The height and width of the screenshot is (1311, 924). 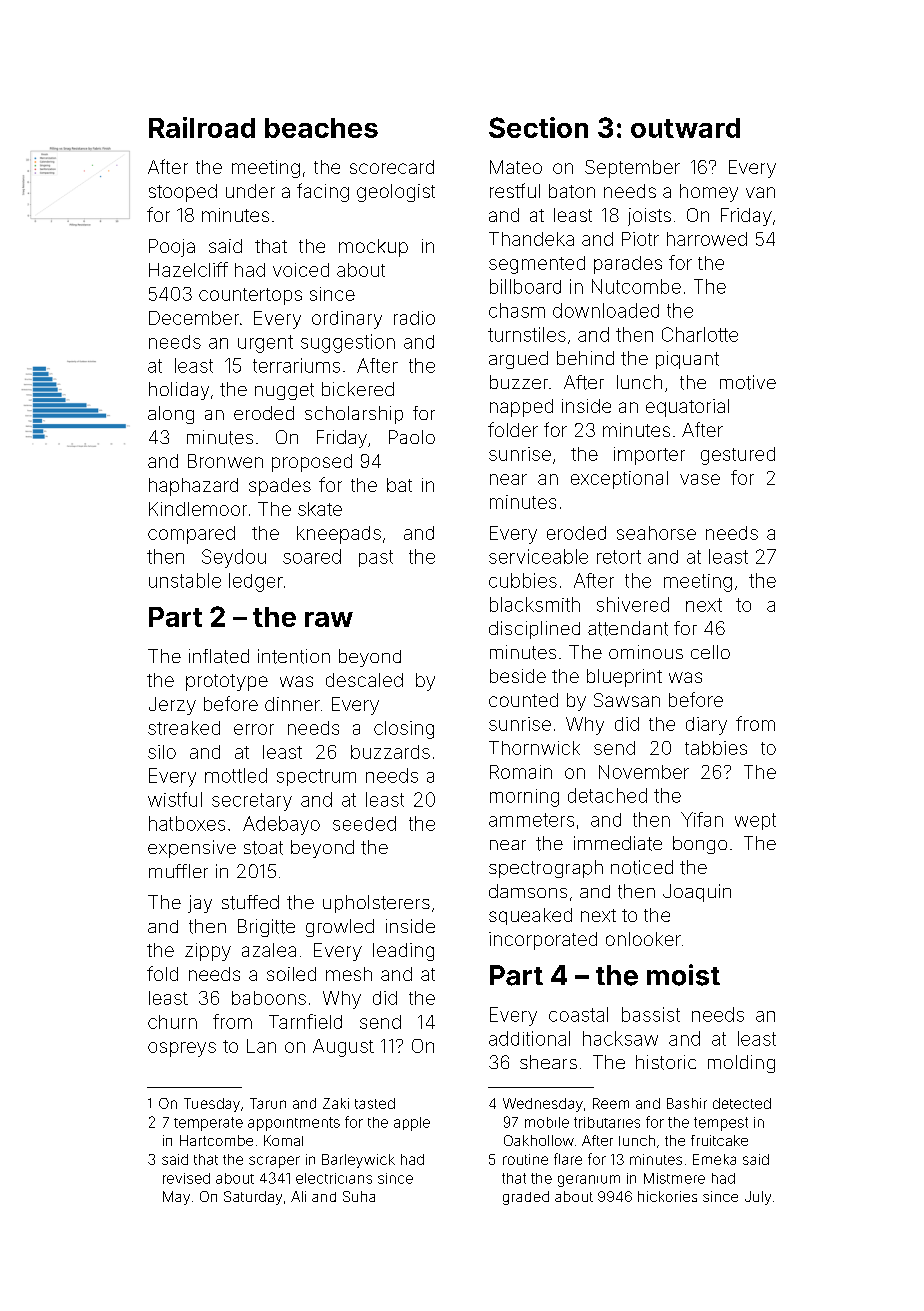 I want to click on equatorial, so click(x=687, y=408).
